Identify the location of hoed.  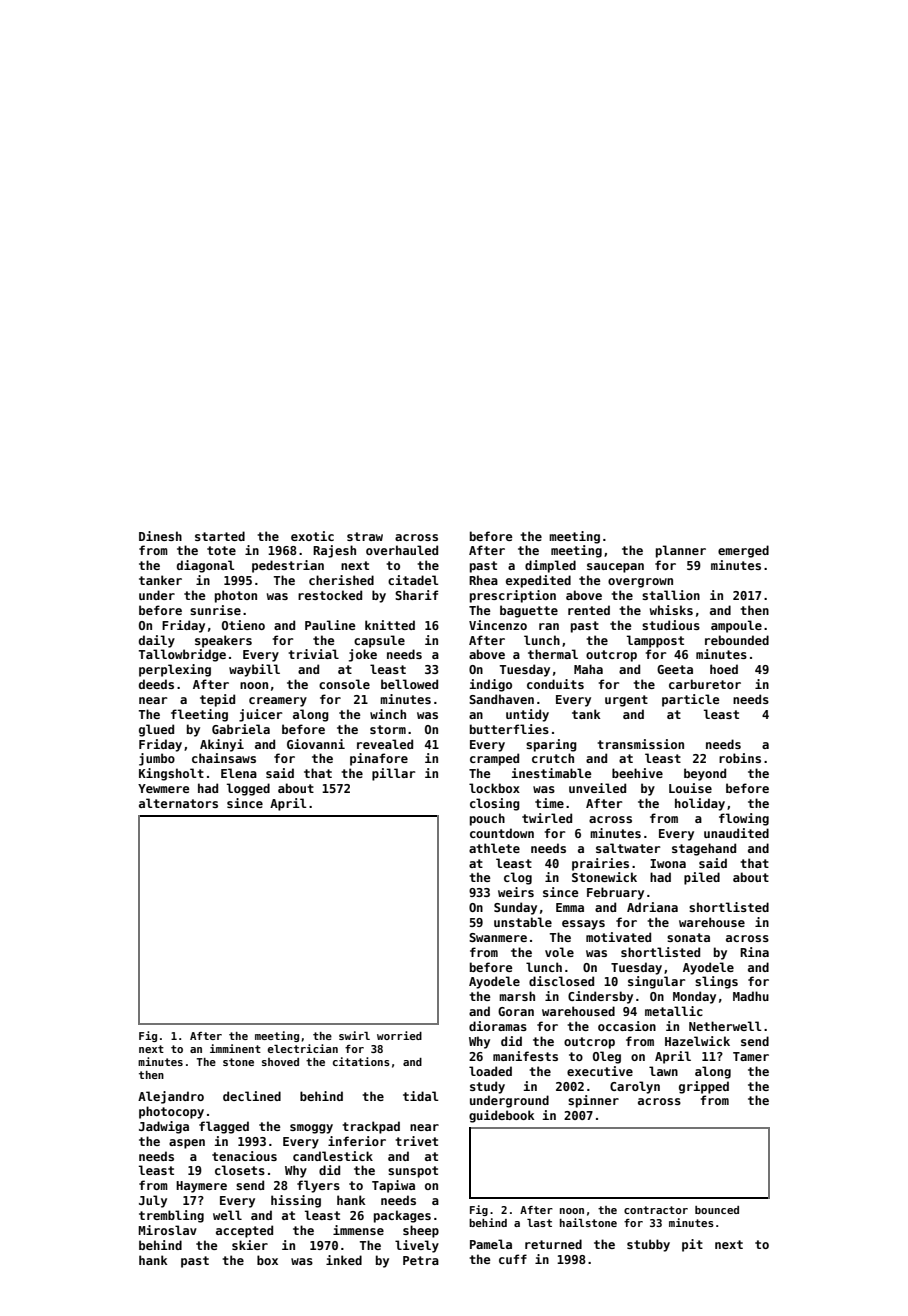
(724, 669).
